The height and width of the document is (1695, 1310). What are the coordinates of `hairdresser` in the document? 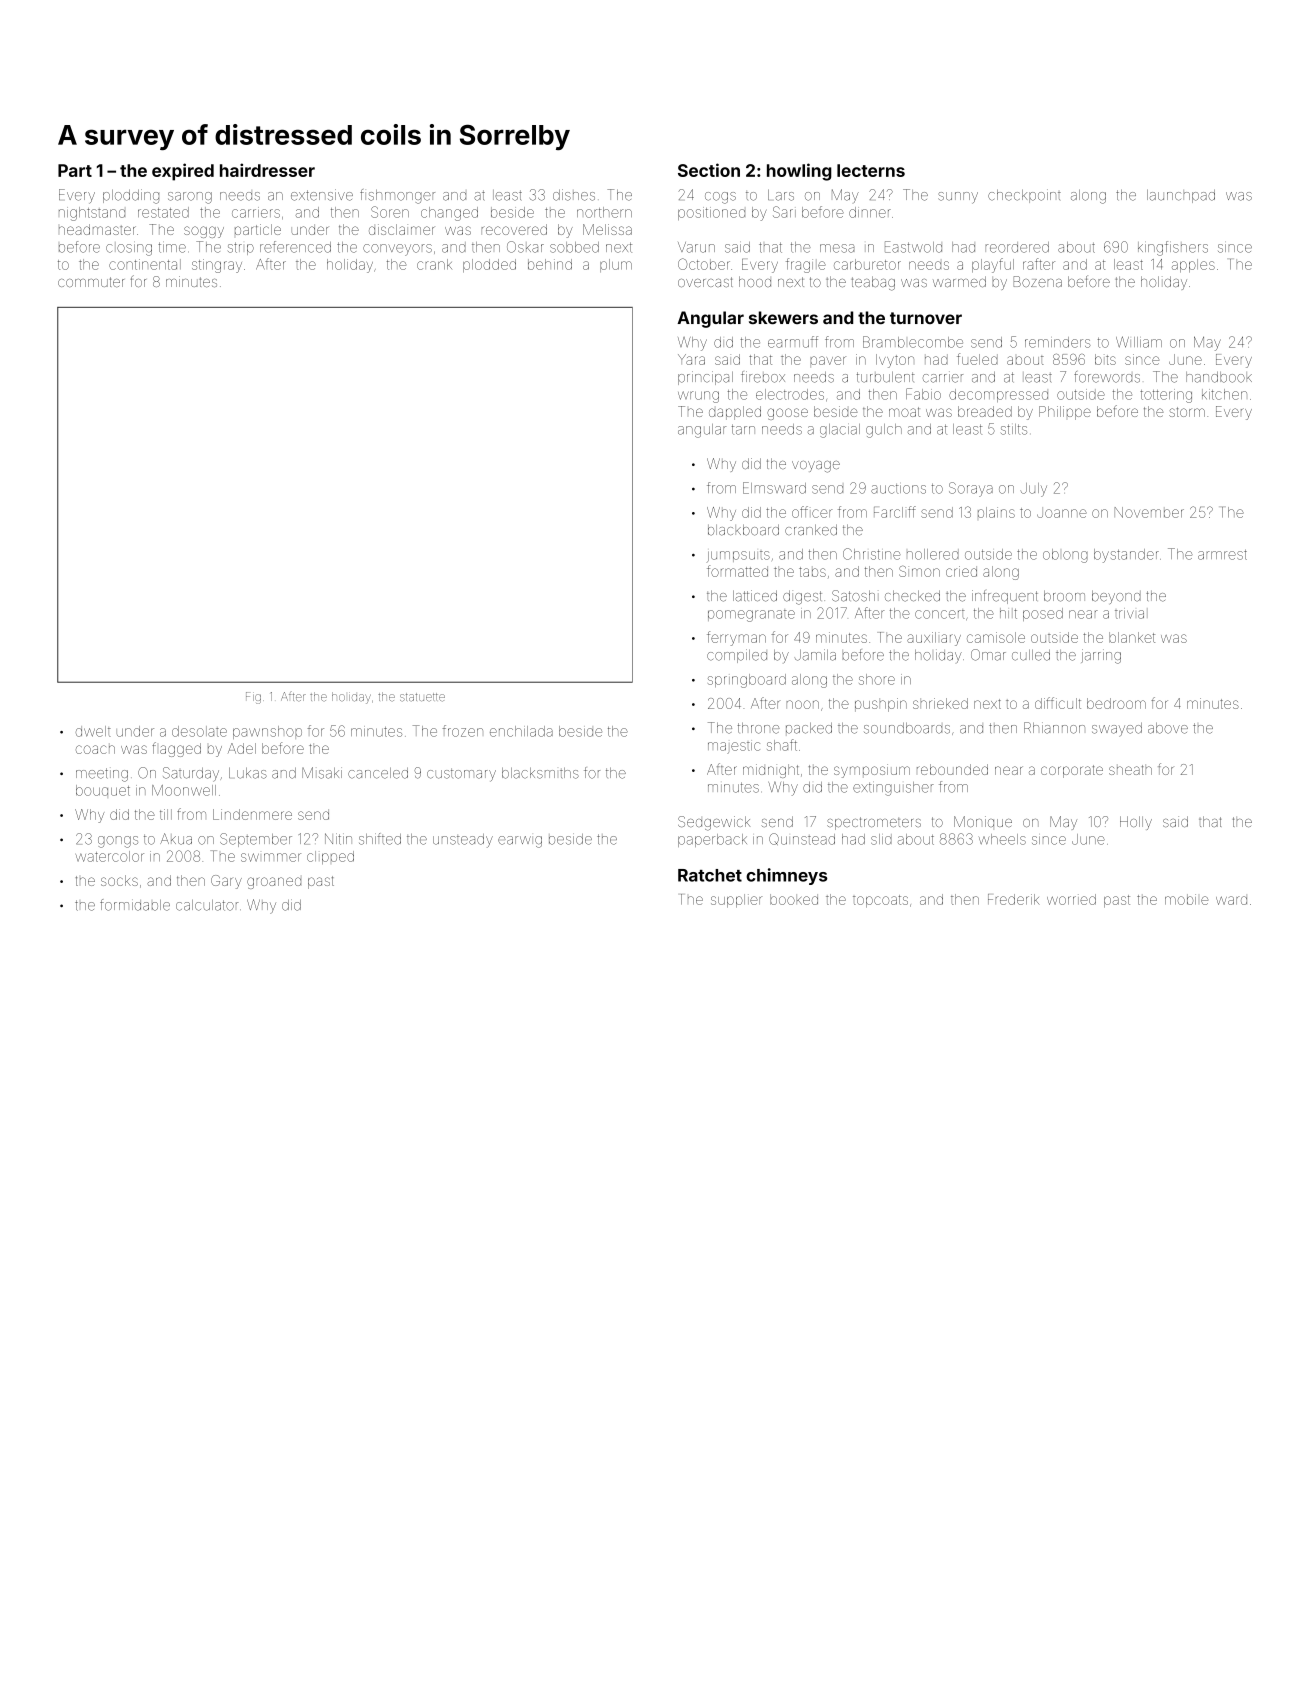 It's located at (267, 170).
